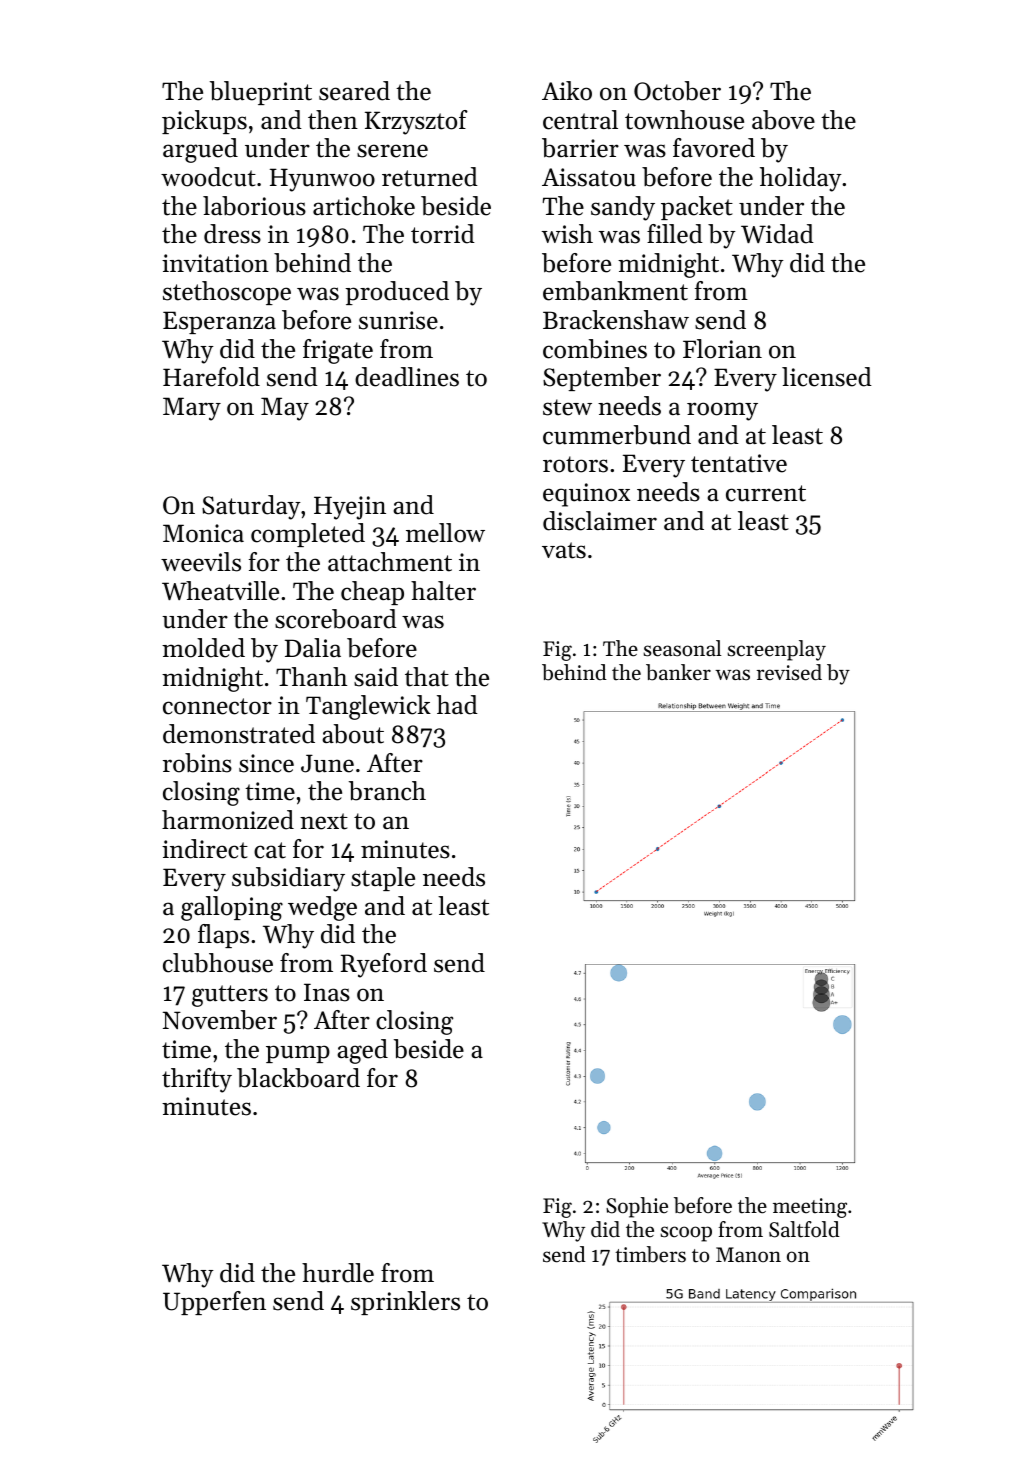 The height and width of the screenshot is (1471, 1036). I want to click on sprinklers, so click(405, 1303).
